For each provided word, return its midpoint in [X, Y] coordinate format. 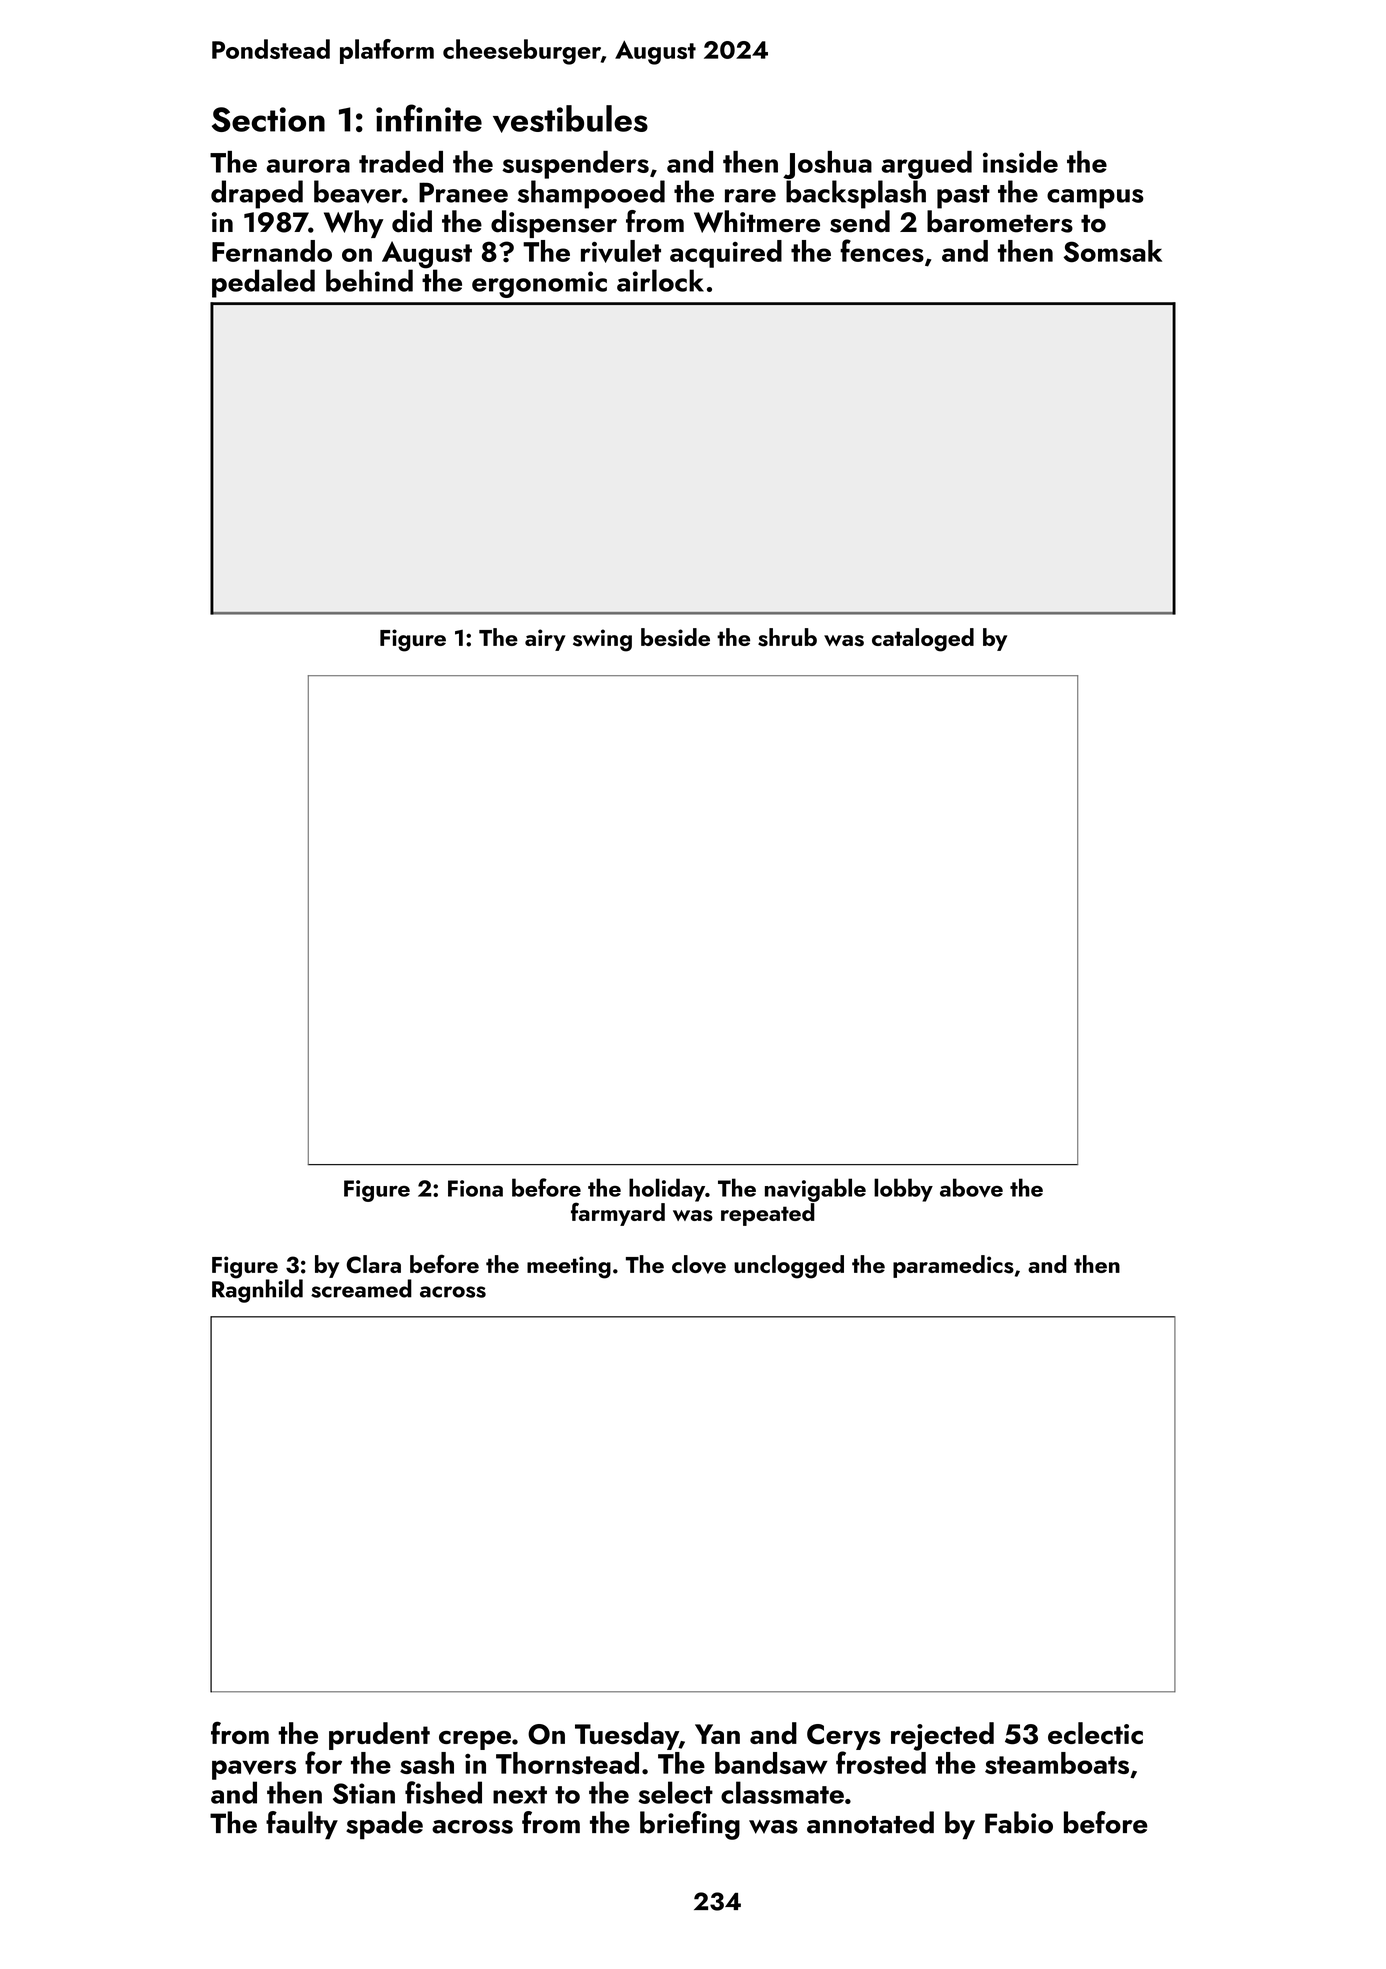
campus [1095, 199]
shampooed [591, 194]
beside [675, 637]
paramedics [953, 1266]
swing [602, 640]
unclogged [789, 1267]
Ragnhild [257, 1291]
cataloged [923, 640]
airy [545, 640]
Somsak [1112, 251]
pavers [254, 1770]
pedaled [263, 283]
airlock [660, 280]
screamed [361, 1288]
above [971, 1187]
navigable [815, 1190]
